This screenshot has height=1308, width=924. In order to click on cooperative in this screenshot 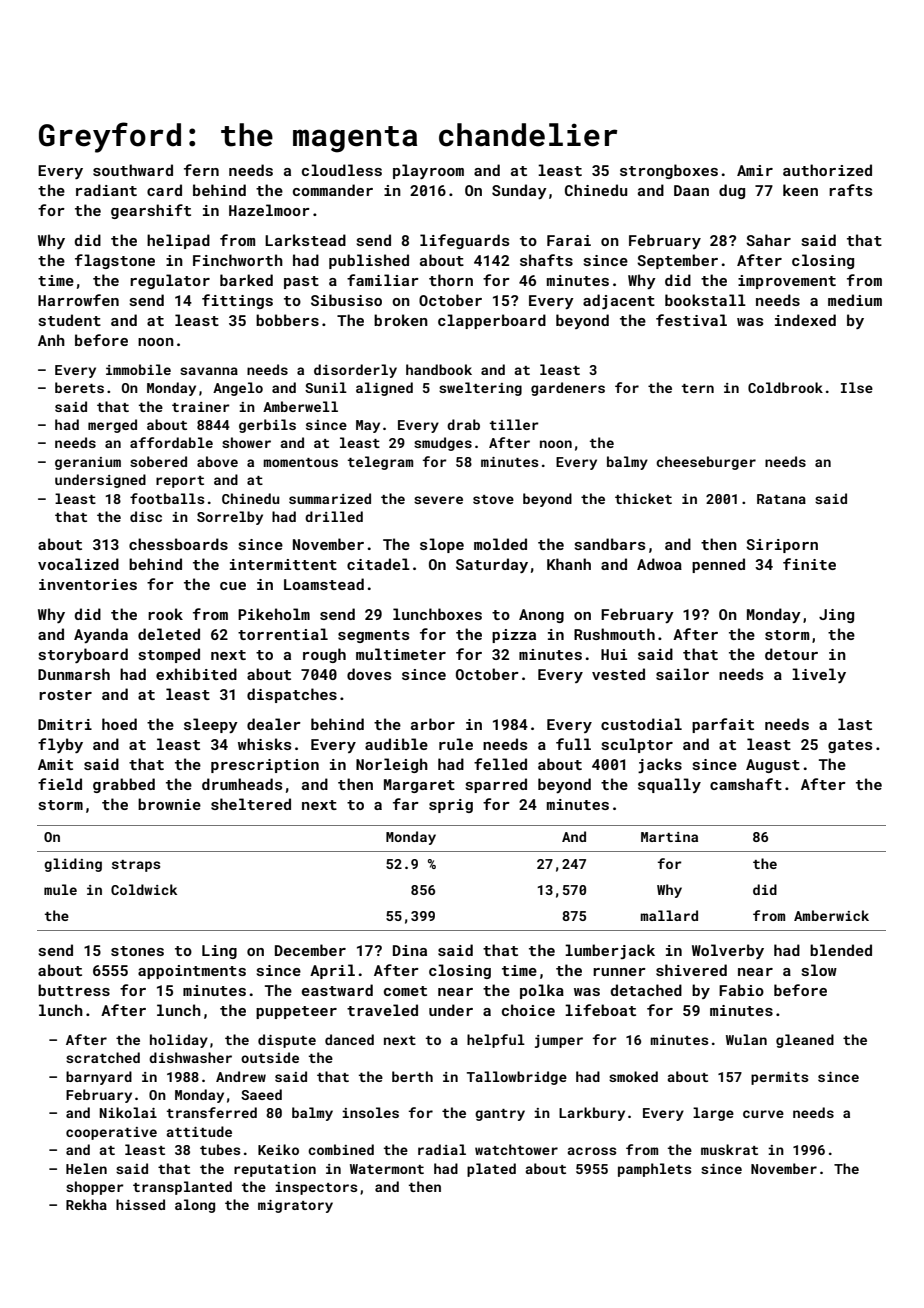, I will do `click(111, 1133)`.
